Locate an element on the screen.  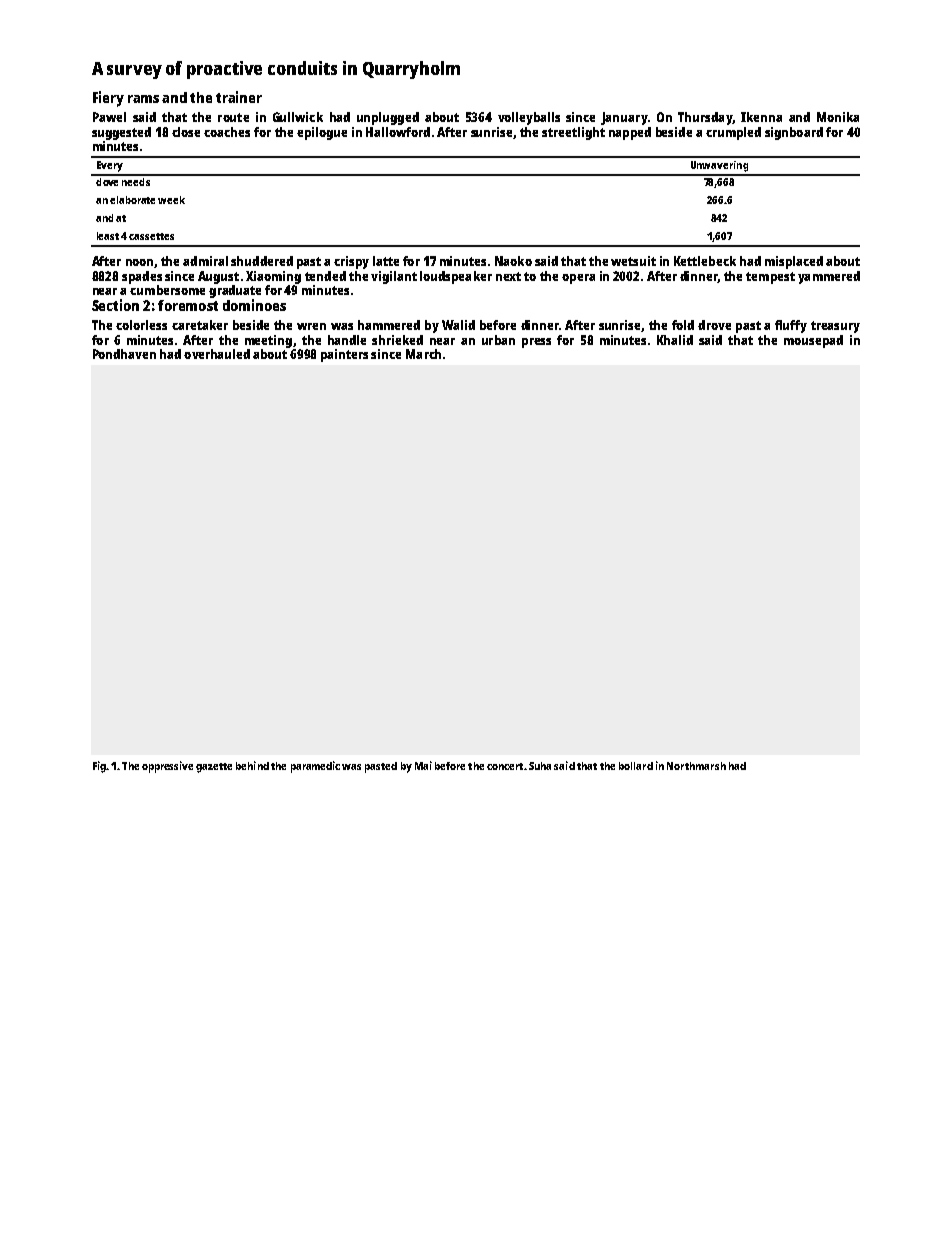
meeting is located at coordinates (268, 341).
